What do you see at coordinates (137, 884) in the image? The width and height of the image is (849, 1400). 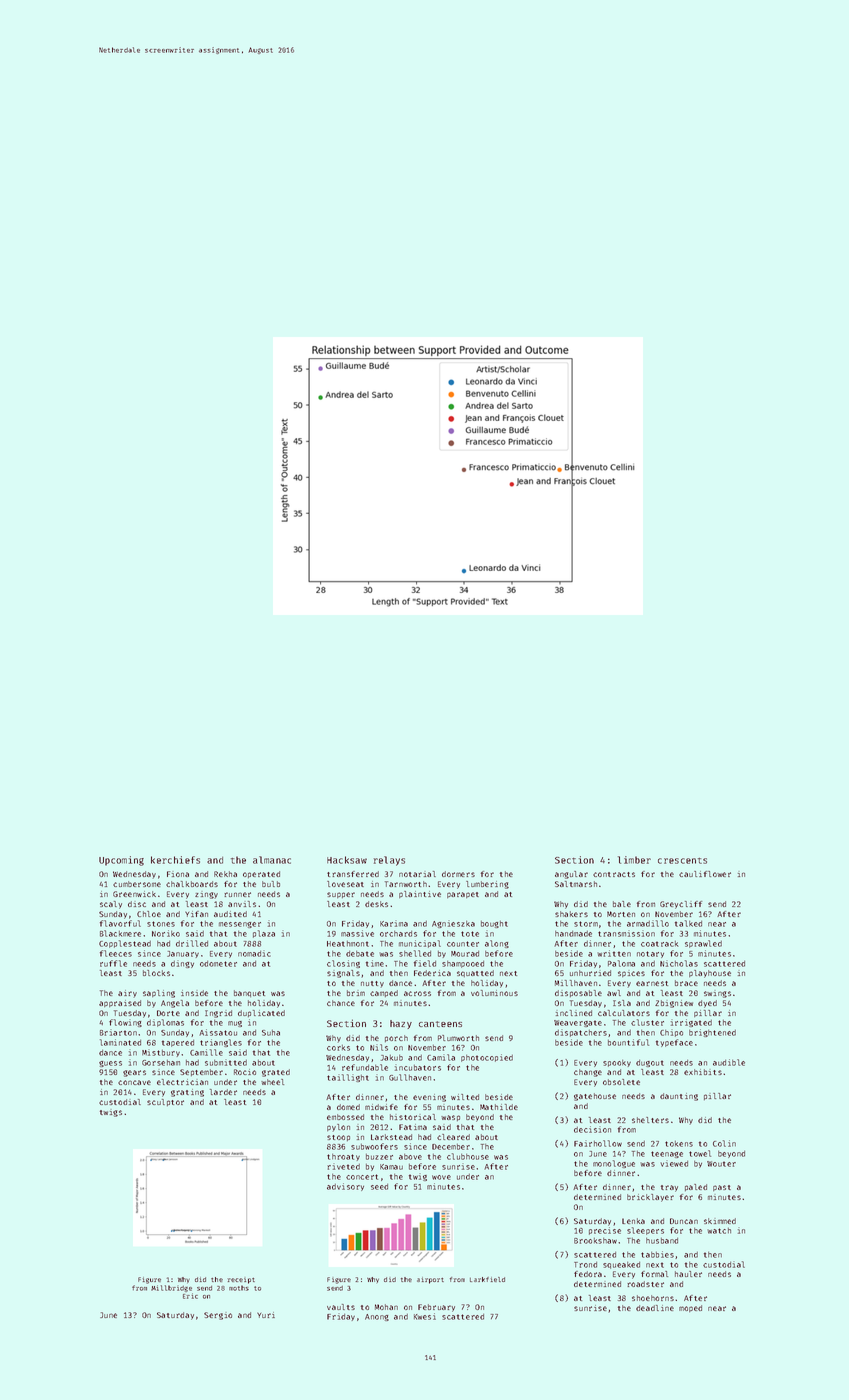 I see `cumbersome` at bounding box center [137, 884].
